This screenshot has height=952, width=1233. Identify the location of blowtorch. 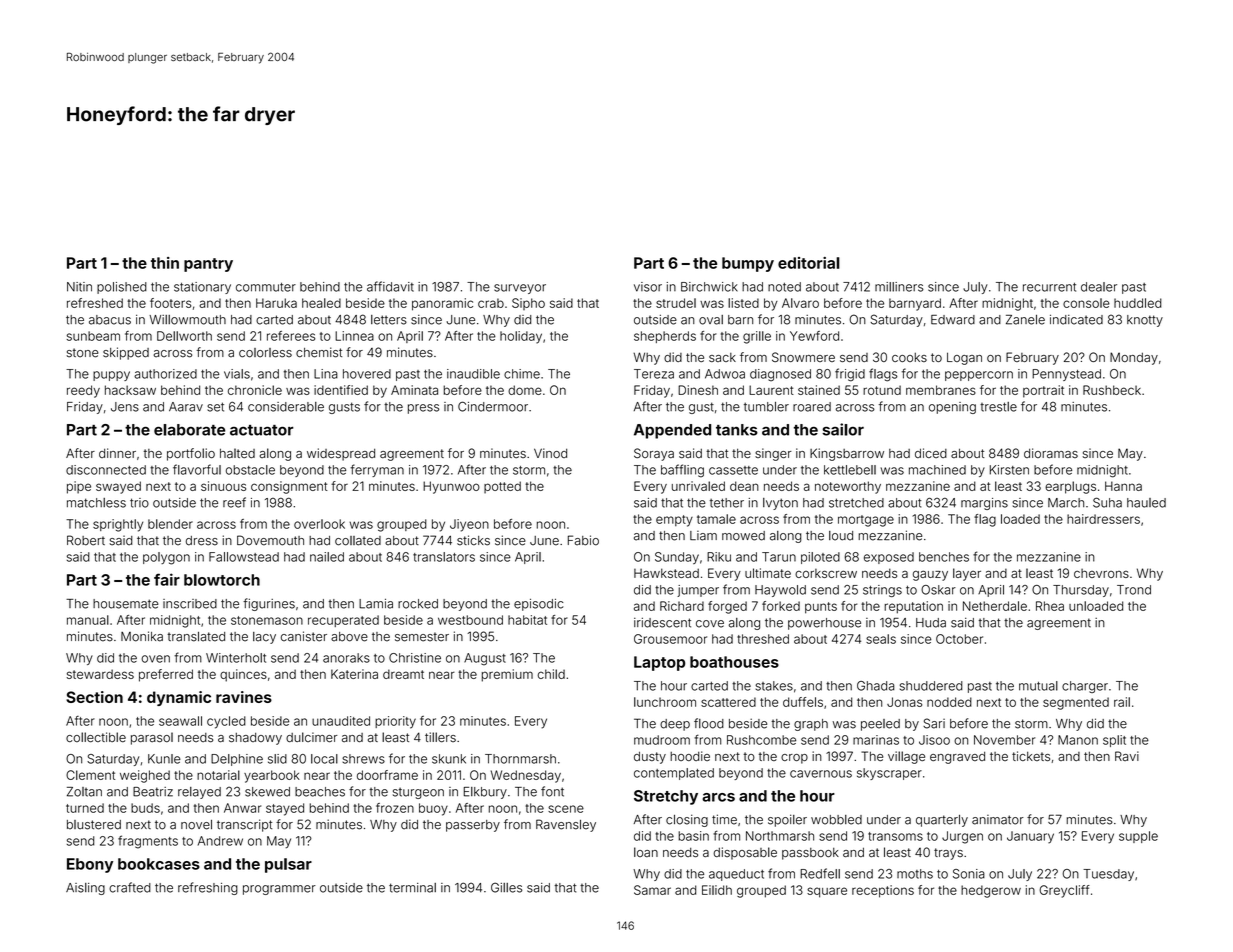
(222, 580).
